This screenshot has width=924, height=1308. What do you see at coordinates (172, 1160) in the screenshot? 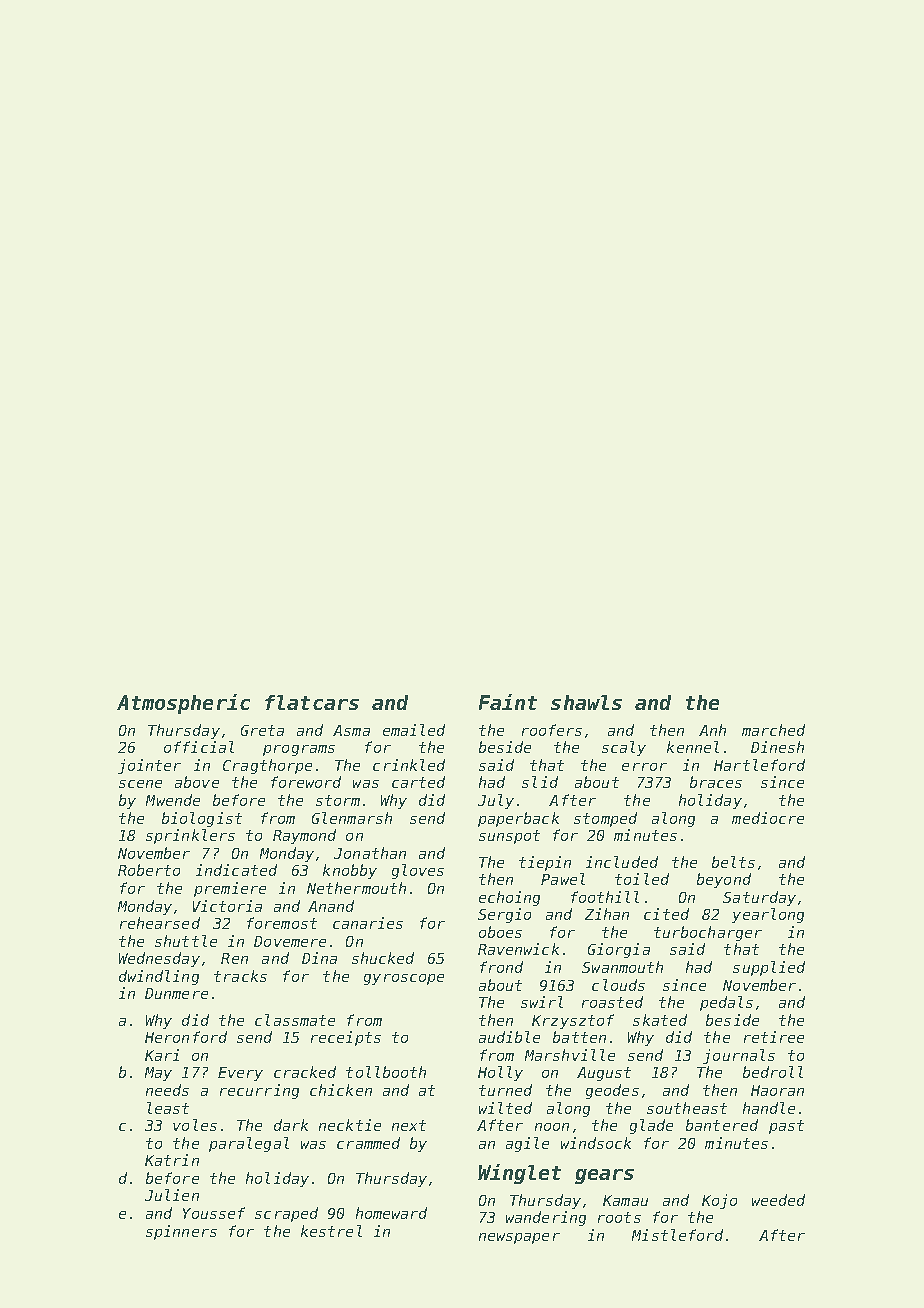
I see `Katrin` at bounding box center [172, 1160].
